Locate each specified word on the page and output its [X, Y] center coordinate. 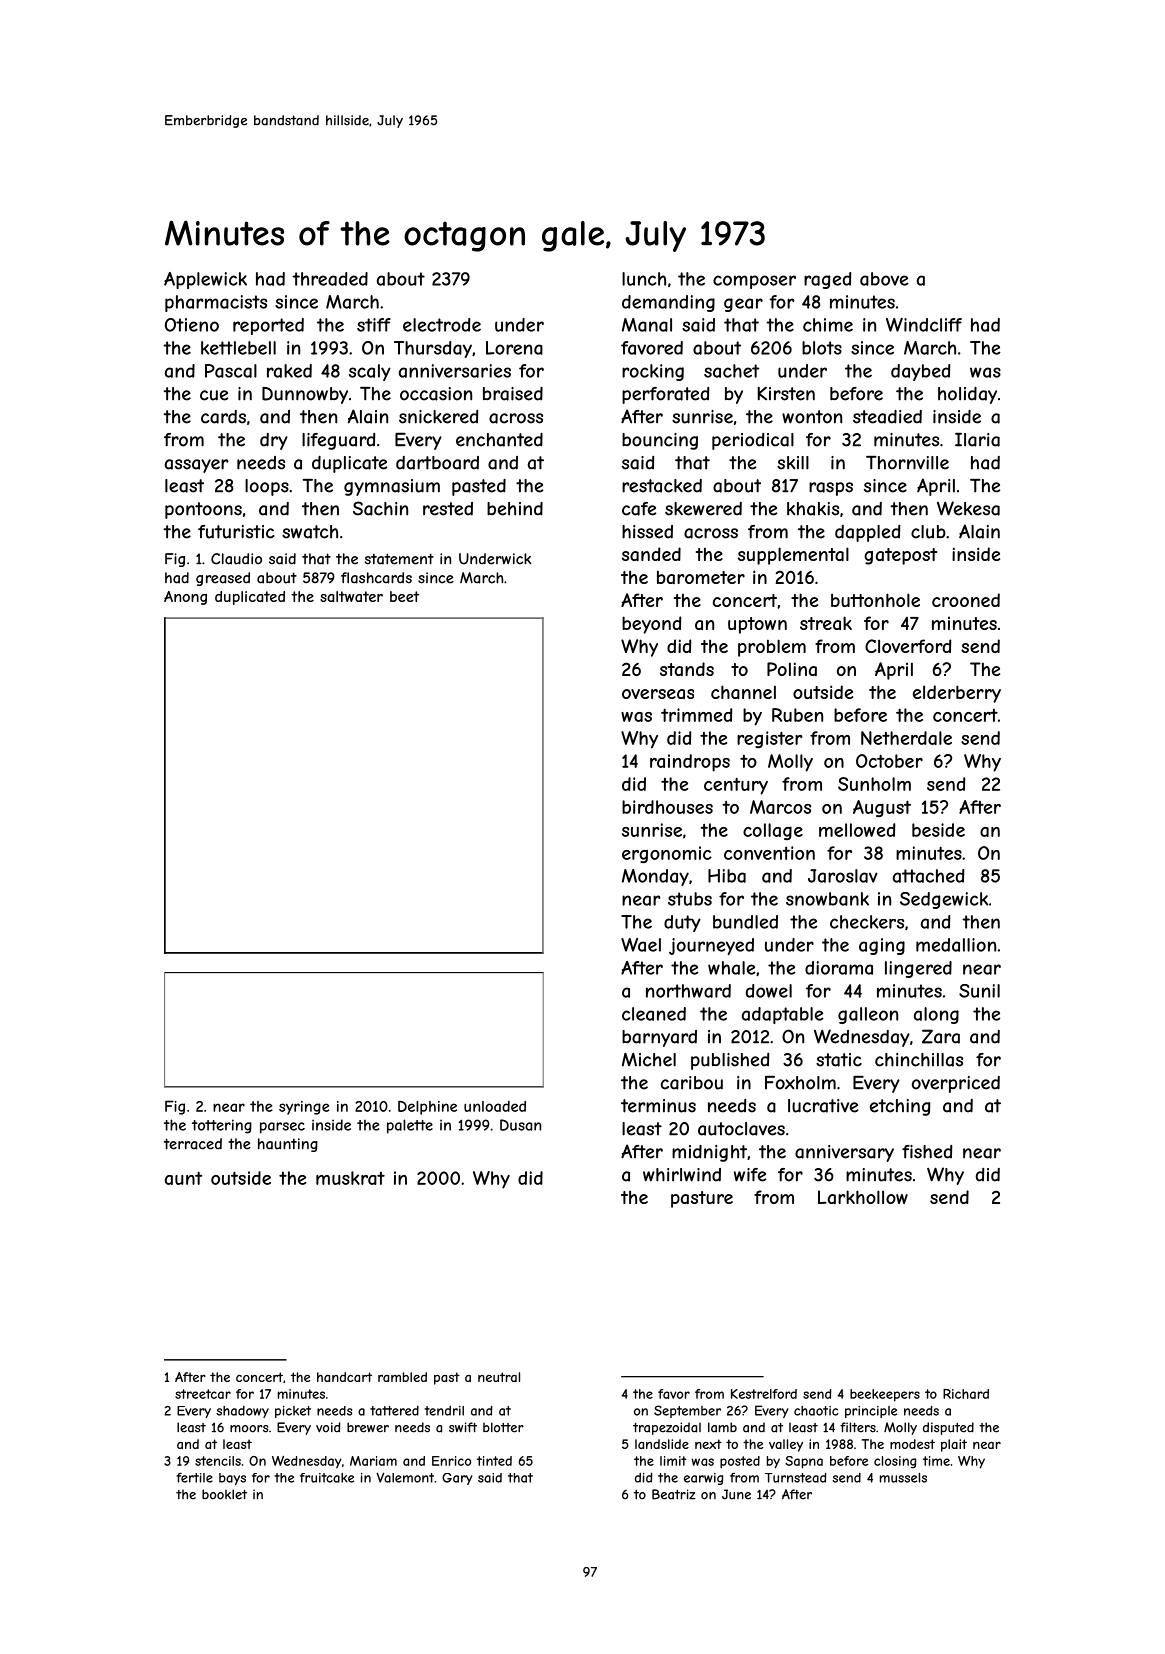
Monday [655, 877]
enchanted [499, 440]
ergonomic [667, 854]
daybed [920, 372]
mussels [903, 1478]
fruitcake [327, 1478]
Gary [457, 1479]
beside [938, 830]
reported [268, 326]
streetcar [203, 1394]
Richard [966, 1394]
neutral [499, 1377]
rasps [831, 489]
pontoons [203, 510]
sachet [731, 371]
